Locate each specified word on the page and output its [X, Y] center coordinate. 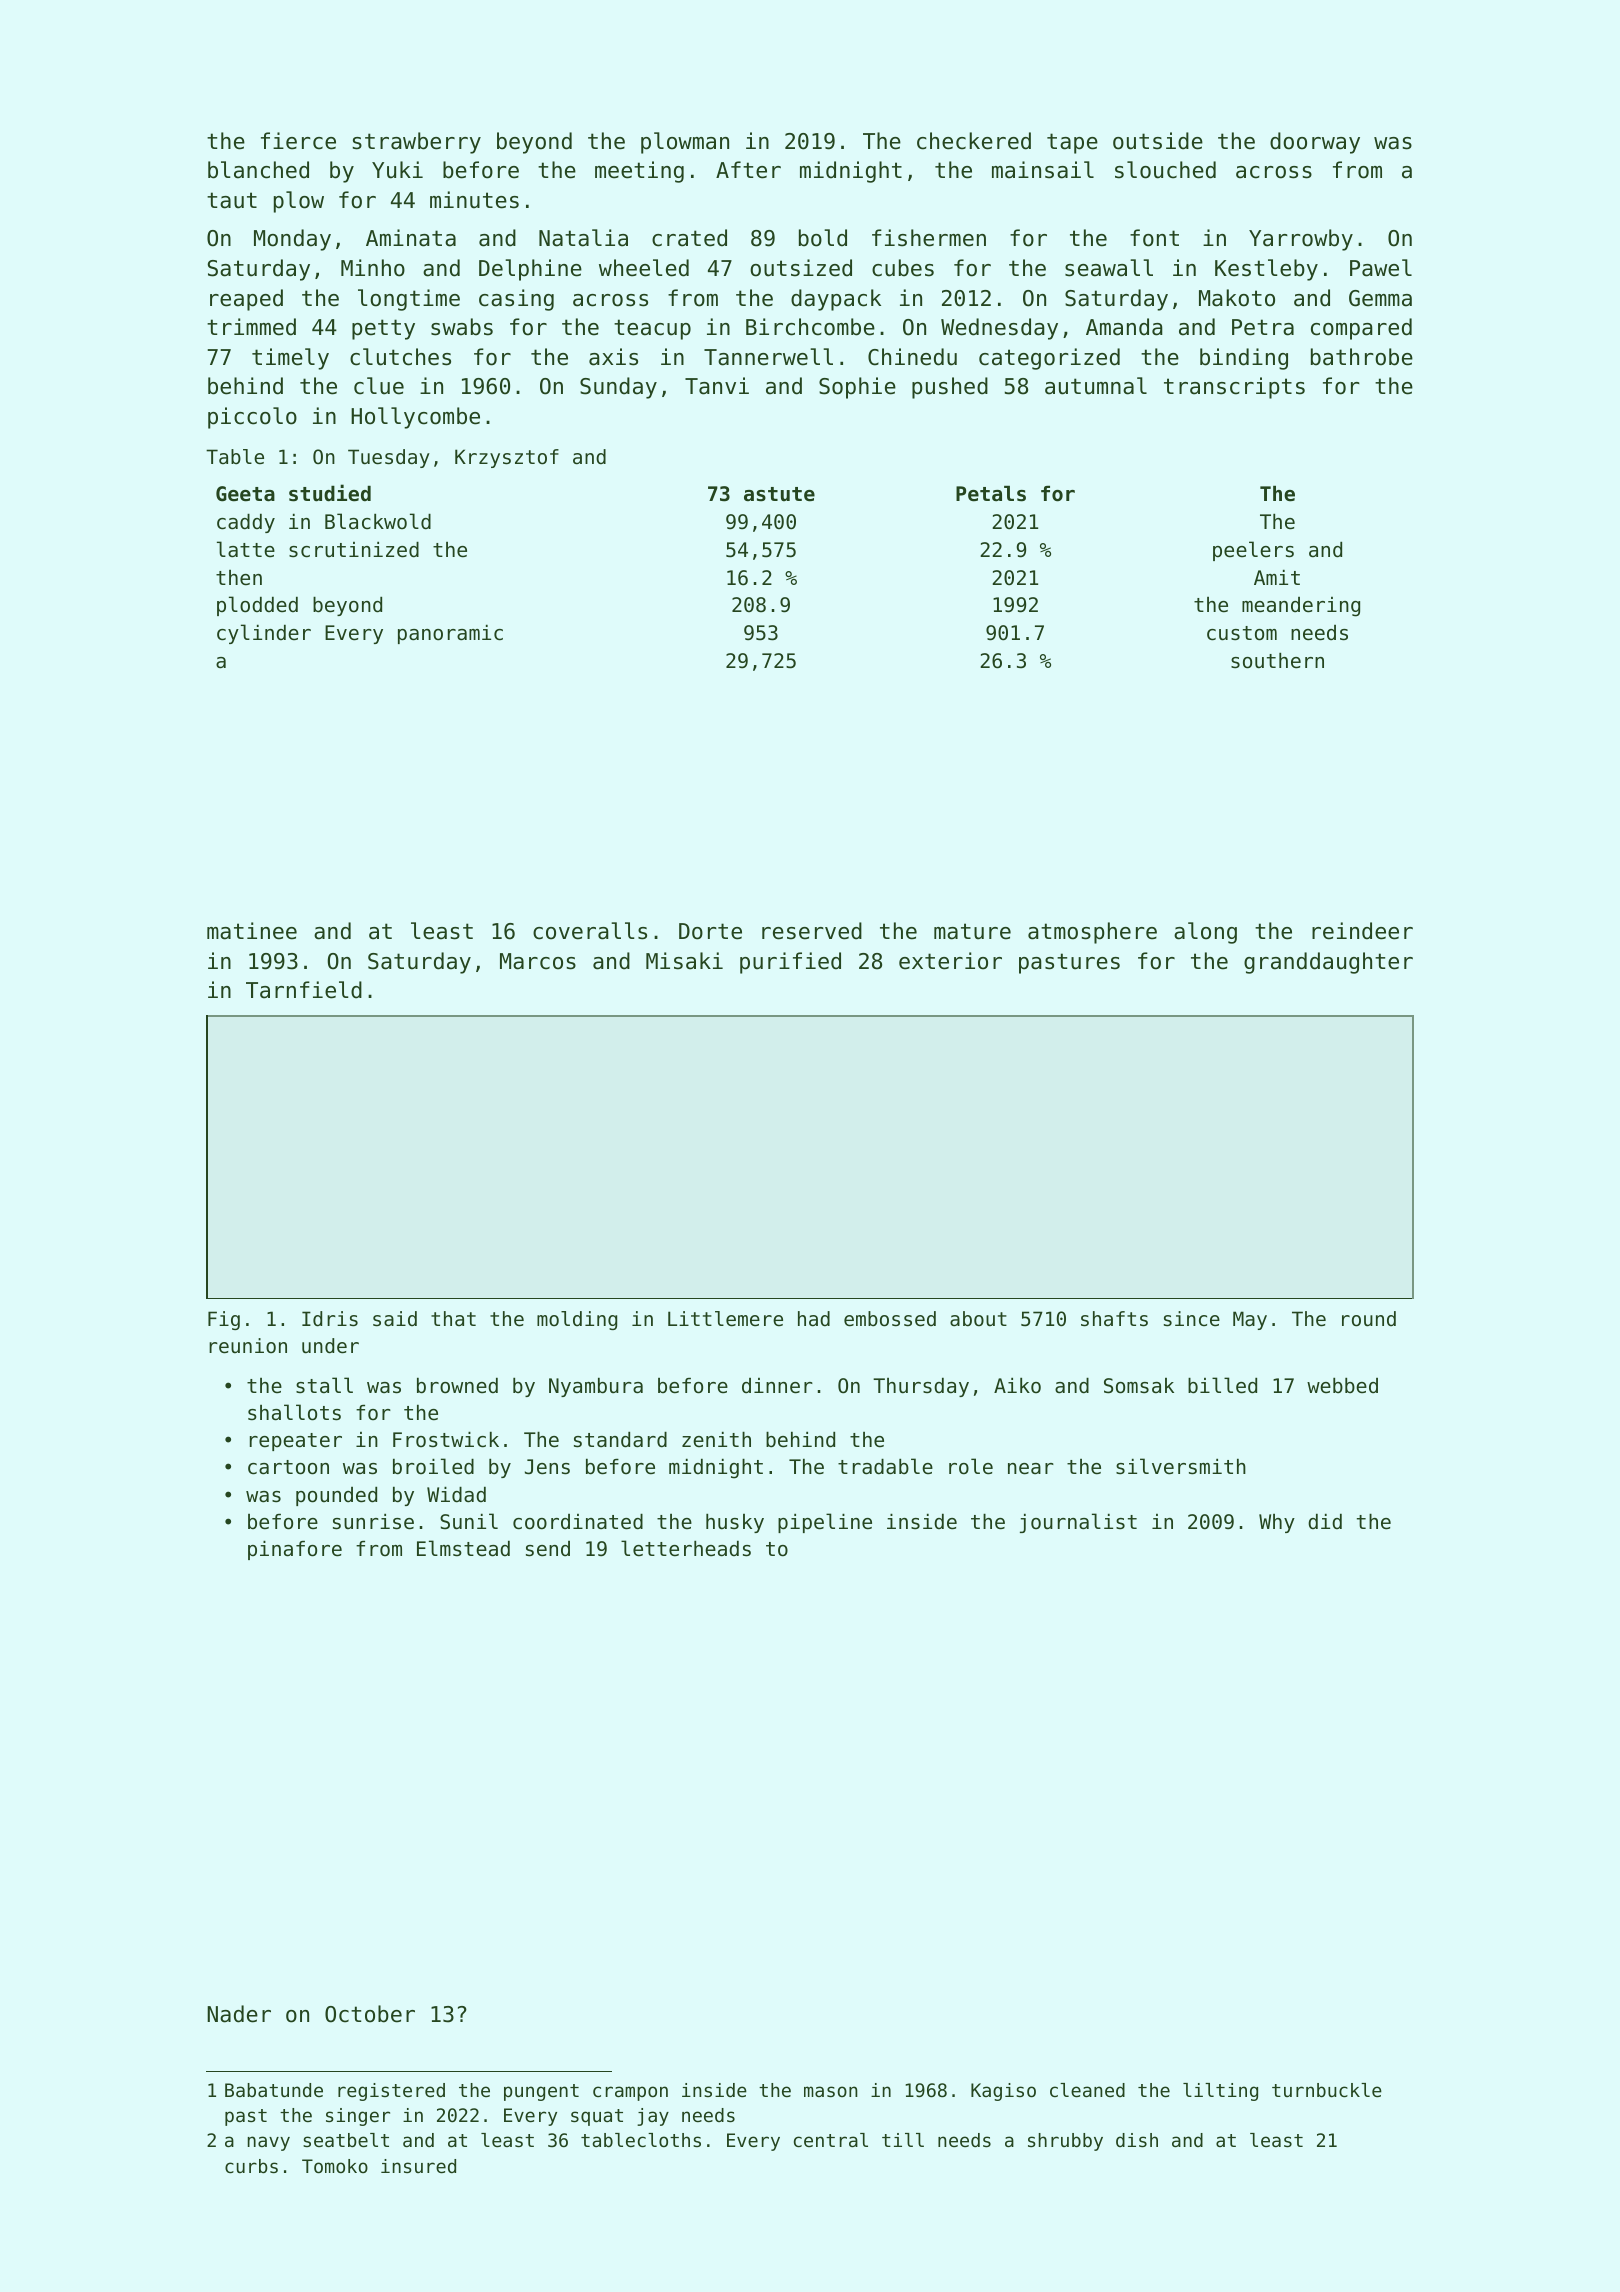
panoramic [450, 634]
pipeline [825, 1523]
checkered [974, 141]
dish [1137, 2140]
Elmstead [463, 1548]
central [831, 2140]
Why [1277, 1523]
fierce [298, 141]
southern [1277, 661]
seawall [1109, 268]
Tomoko [335, 2166]
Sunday [618, 388]
